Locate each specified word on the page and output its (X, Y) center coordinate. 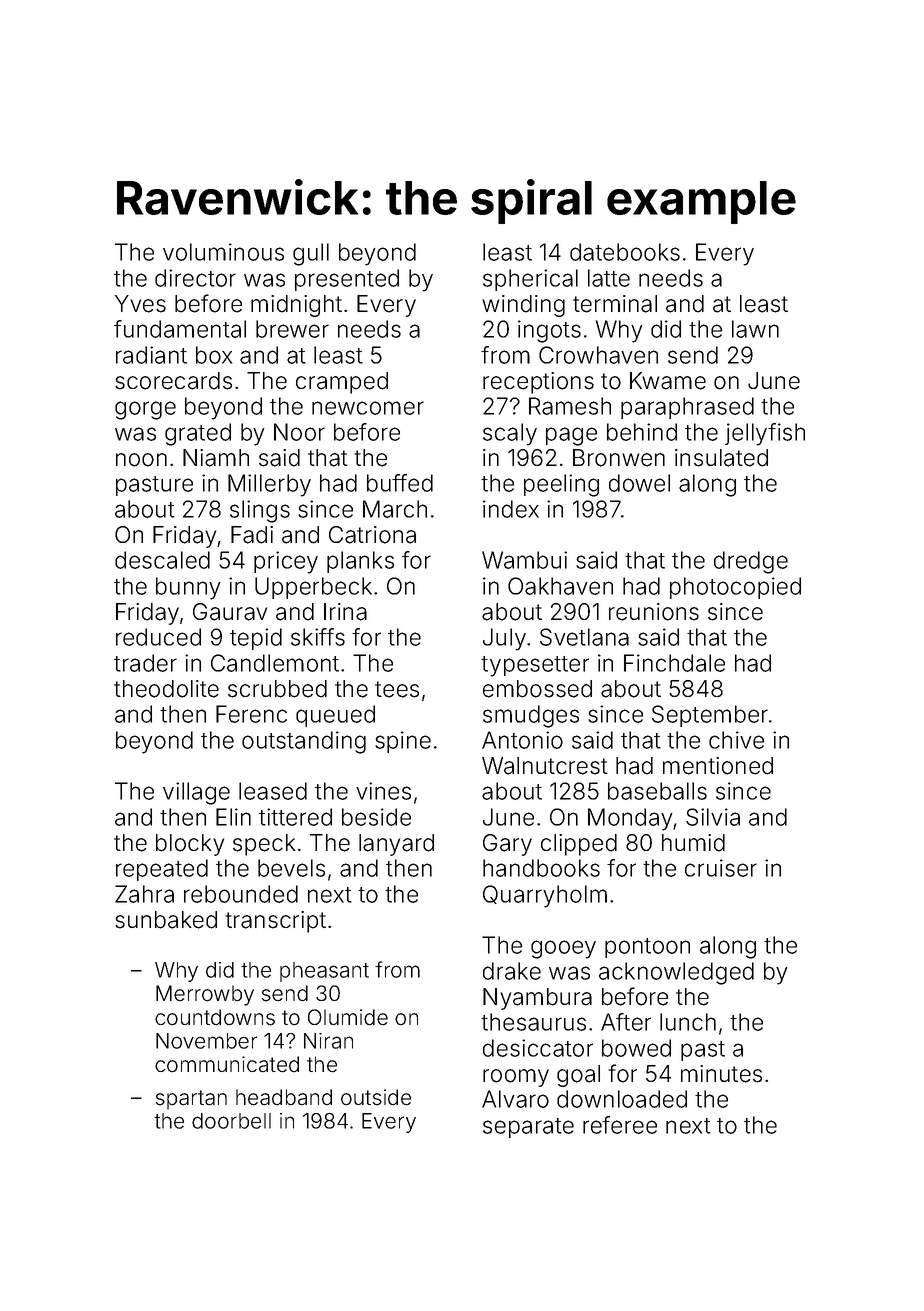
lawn (755, 329)
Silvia (713, 817)
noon (141, 460)
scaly (510, 434)
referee (620, 1125)
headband (284, 1097)
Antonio (522, 740)
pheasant (324, 972)
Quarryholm (545, 896)
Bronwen (619, 458)
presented (347, 280)
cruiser (721, 868)
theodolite (166, 689)
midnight (296, 306)
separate (528, 1128)
